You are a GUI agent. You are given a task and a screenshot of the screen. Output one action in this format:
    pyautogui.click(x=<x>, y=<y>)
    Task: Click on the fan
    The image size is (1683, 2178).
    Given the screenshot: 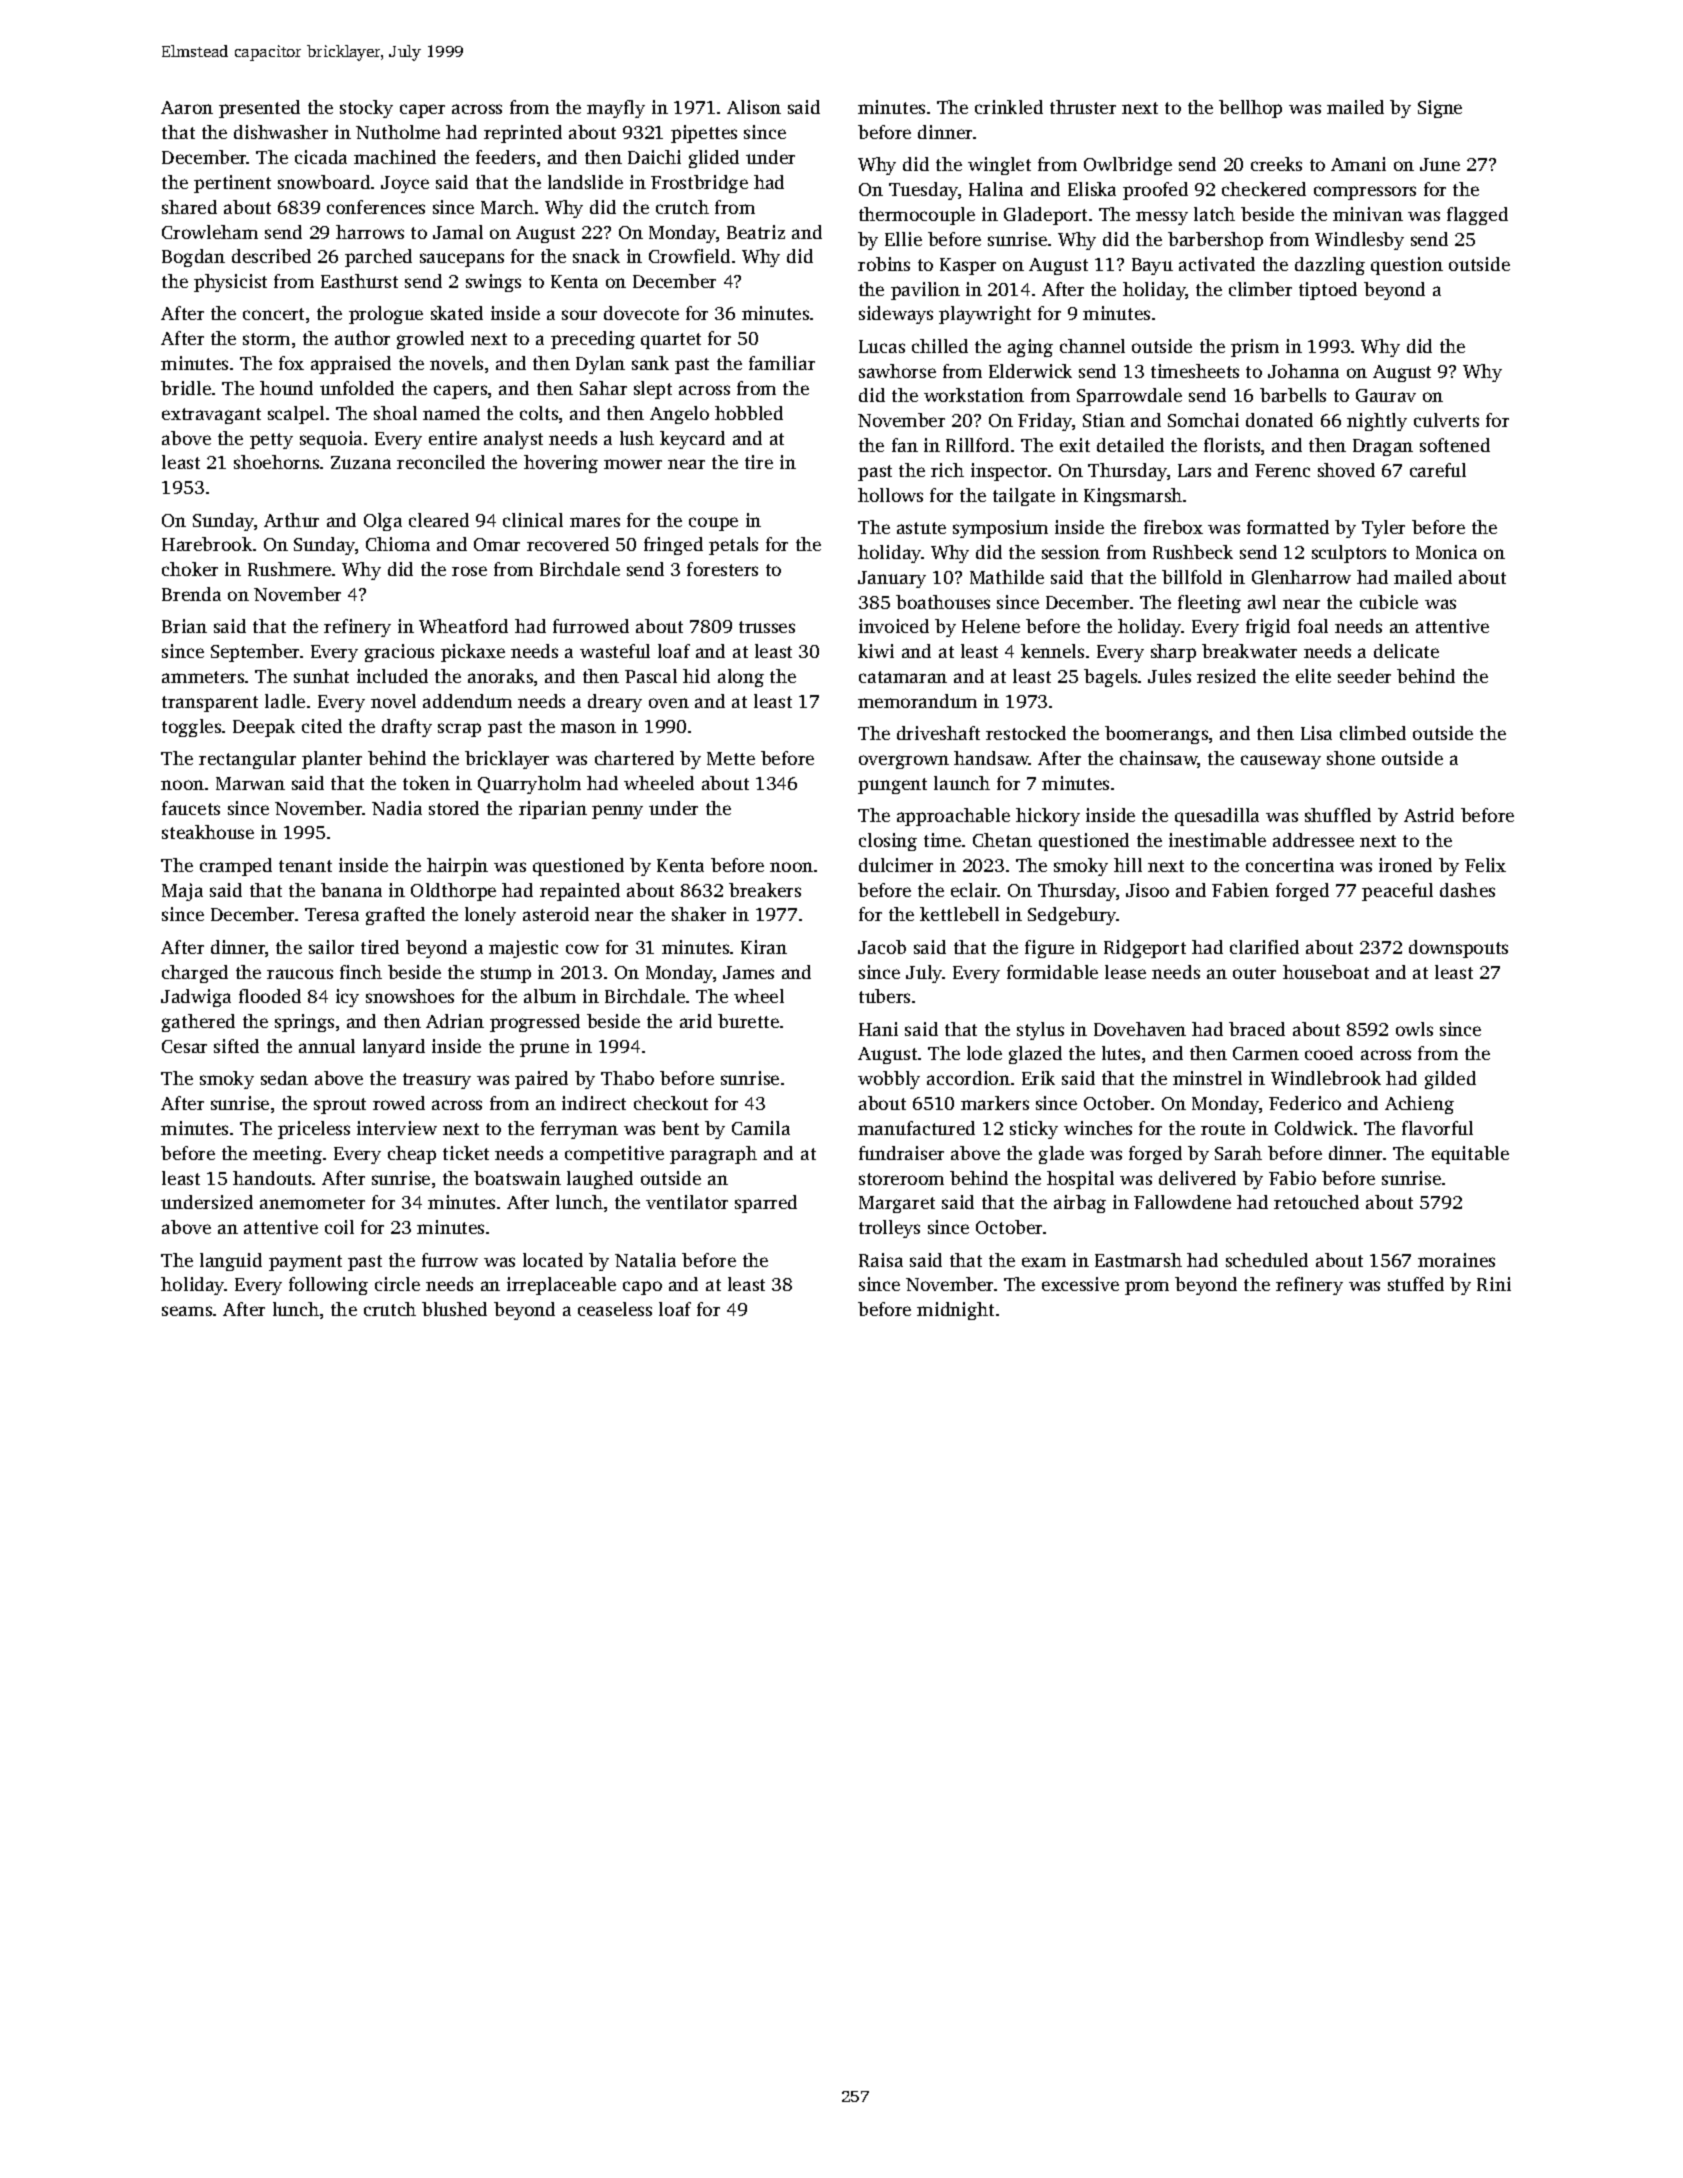 What is the action you would take?
    pyautogui.click(x=905, y=445)
